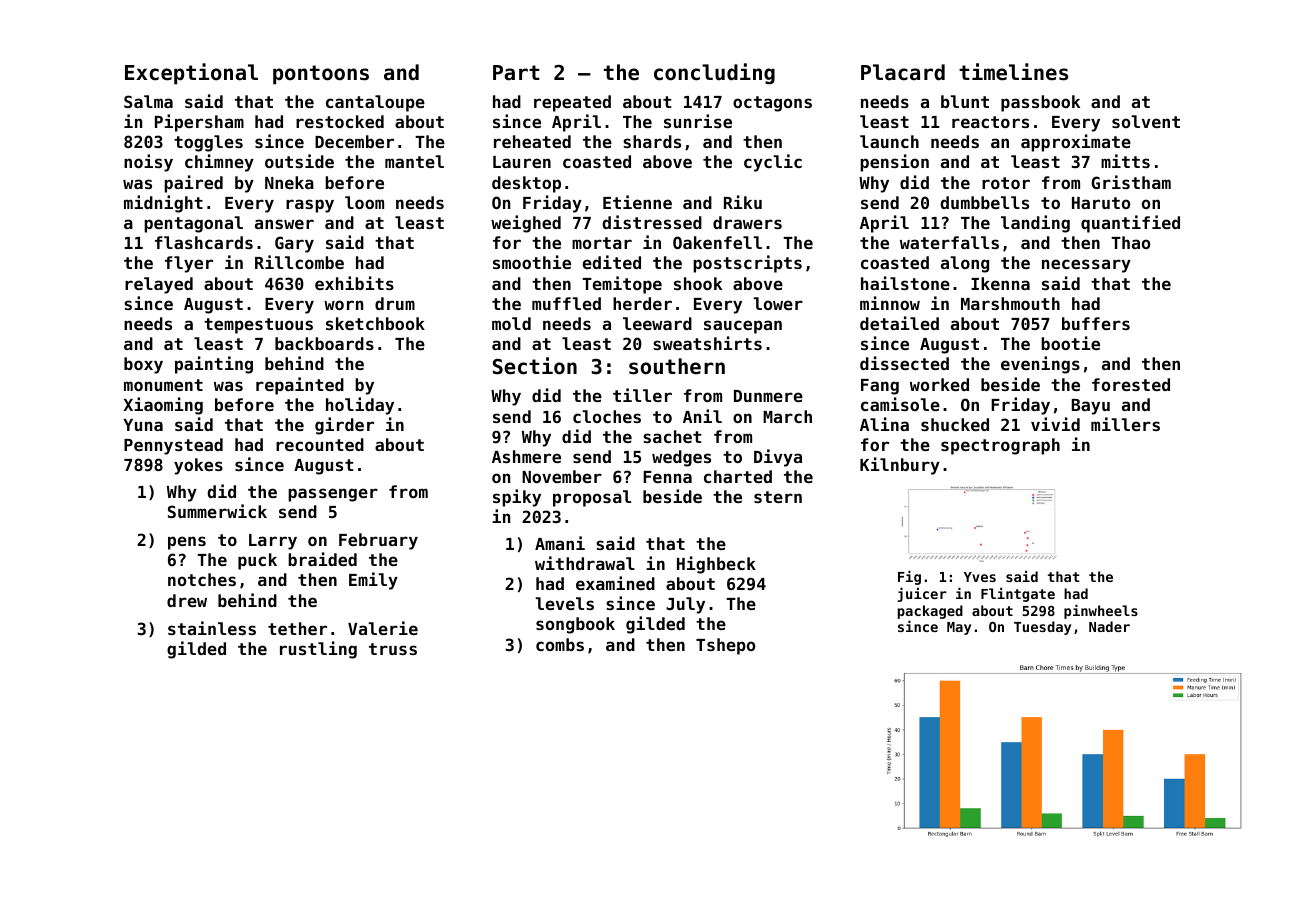  I want to click on Placard, so click(903, 72).
